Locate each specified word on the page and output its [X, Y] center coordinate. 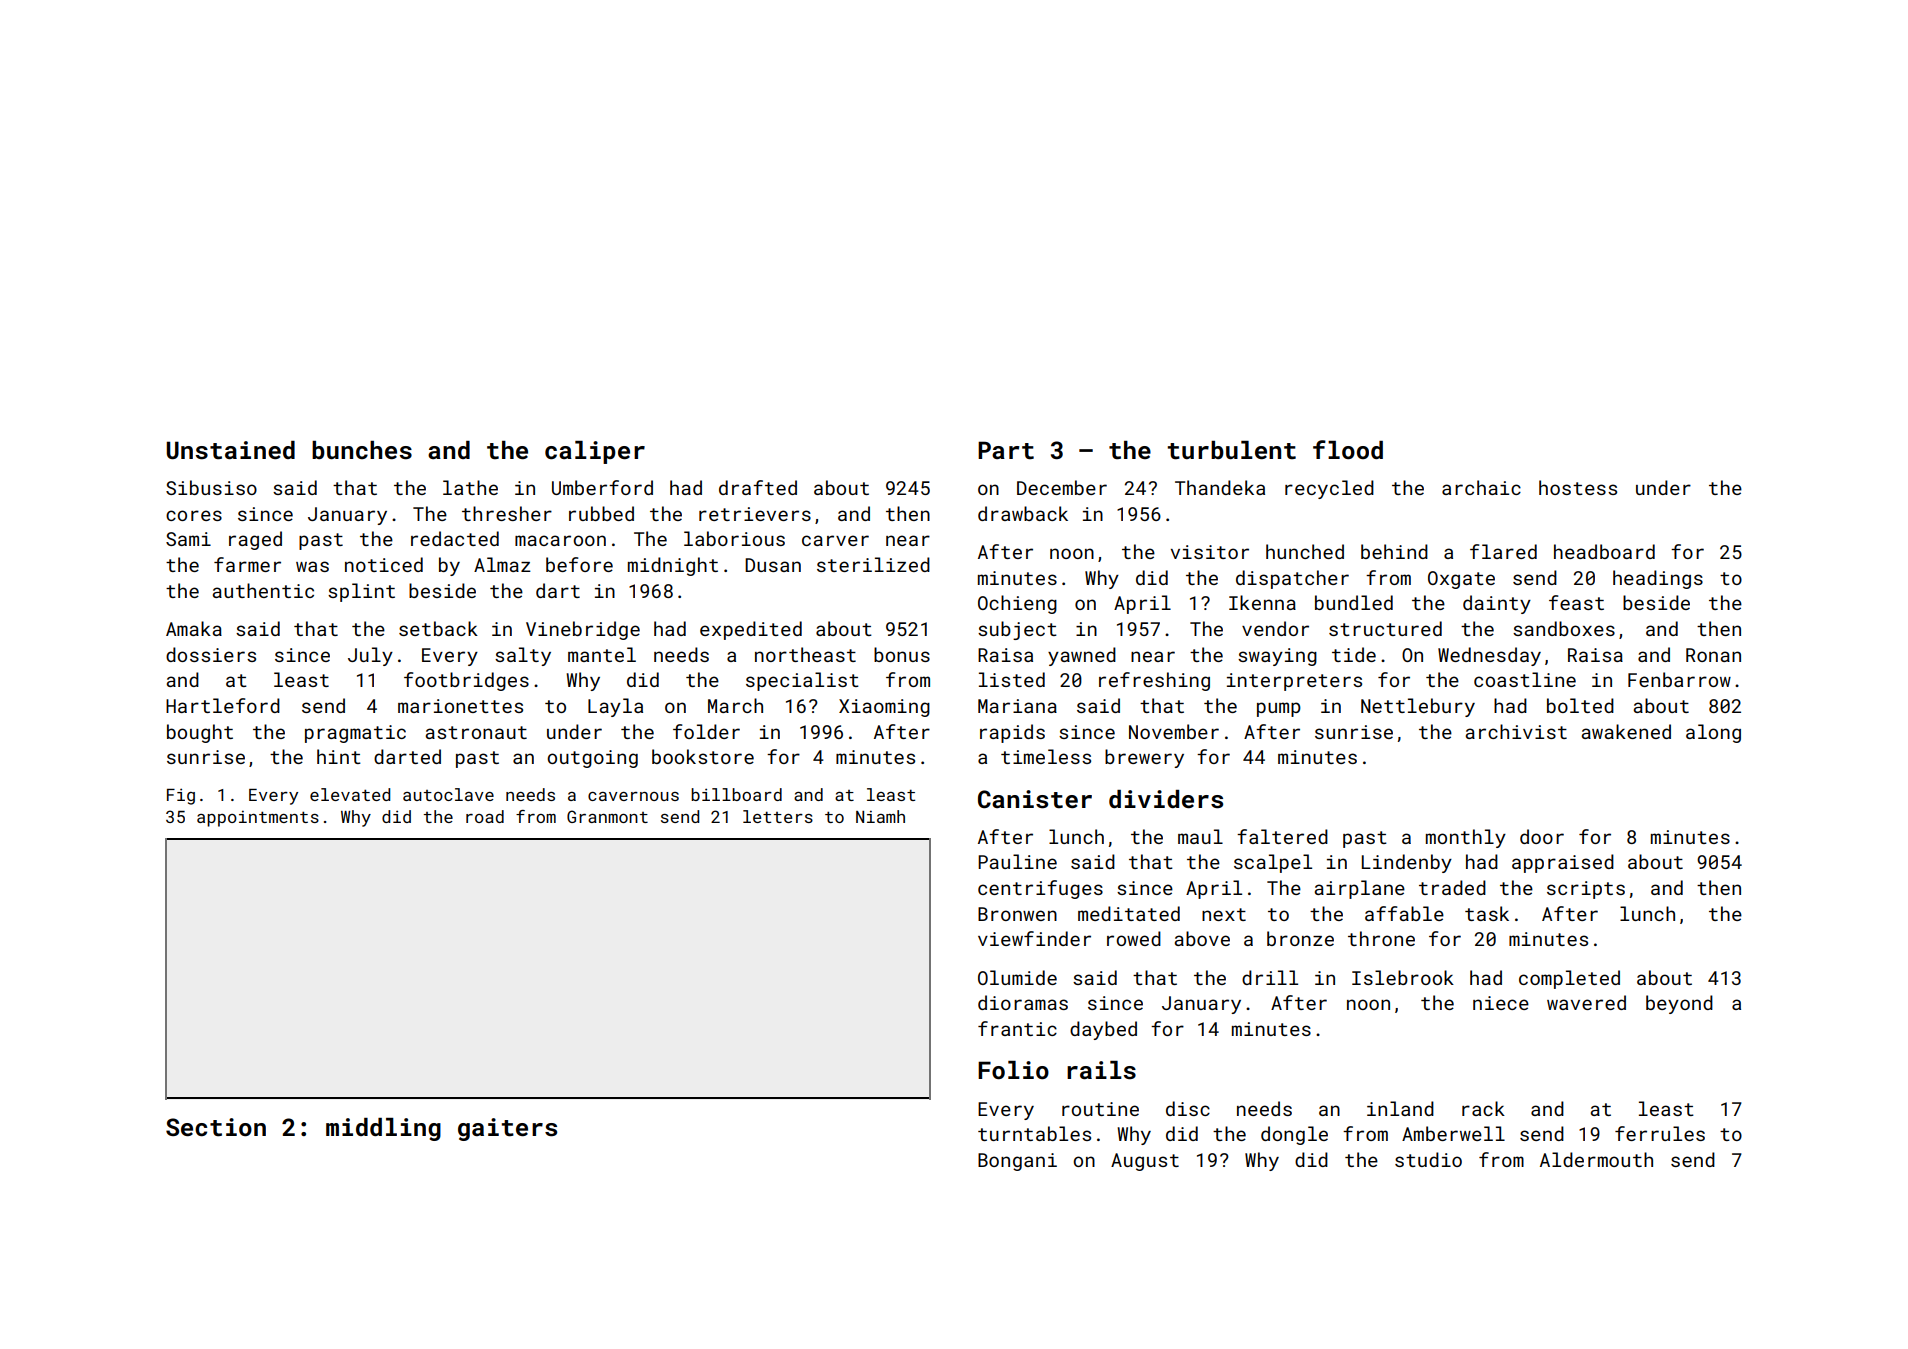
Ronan [1713, 655]
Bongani [1017, 1162]
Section [216, 1127]
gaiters [507, 1129]
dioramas [1023, 1002]
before [579, 564]
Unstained [230, 450]
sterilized [873, 564]
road [485, 816]
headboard [1604, 551]
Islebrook [1403, 977]
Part [1006, 450]
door [1542, 836]
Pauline [1017, 861]
